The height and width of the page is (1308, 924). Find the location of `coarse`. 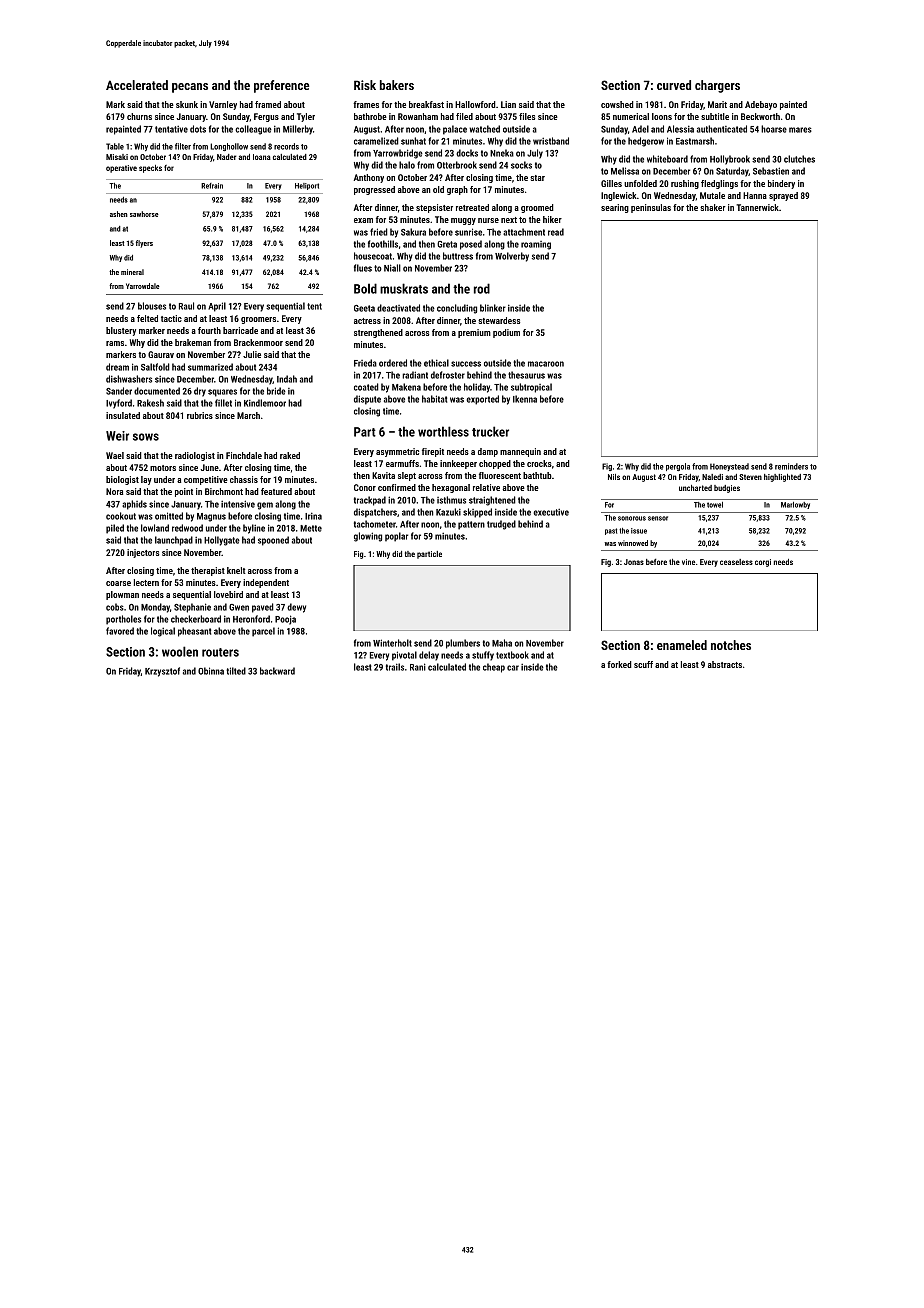

coarse is located at coordinates (118, 583).
